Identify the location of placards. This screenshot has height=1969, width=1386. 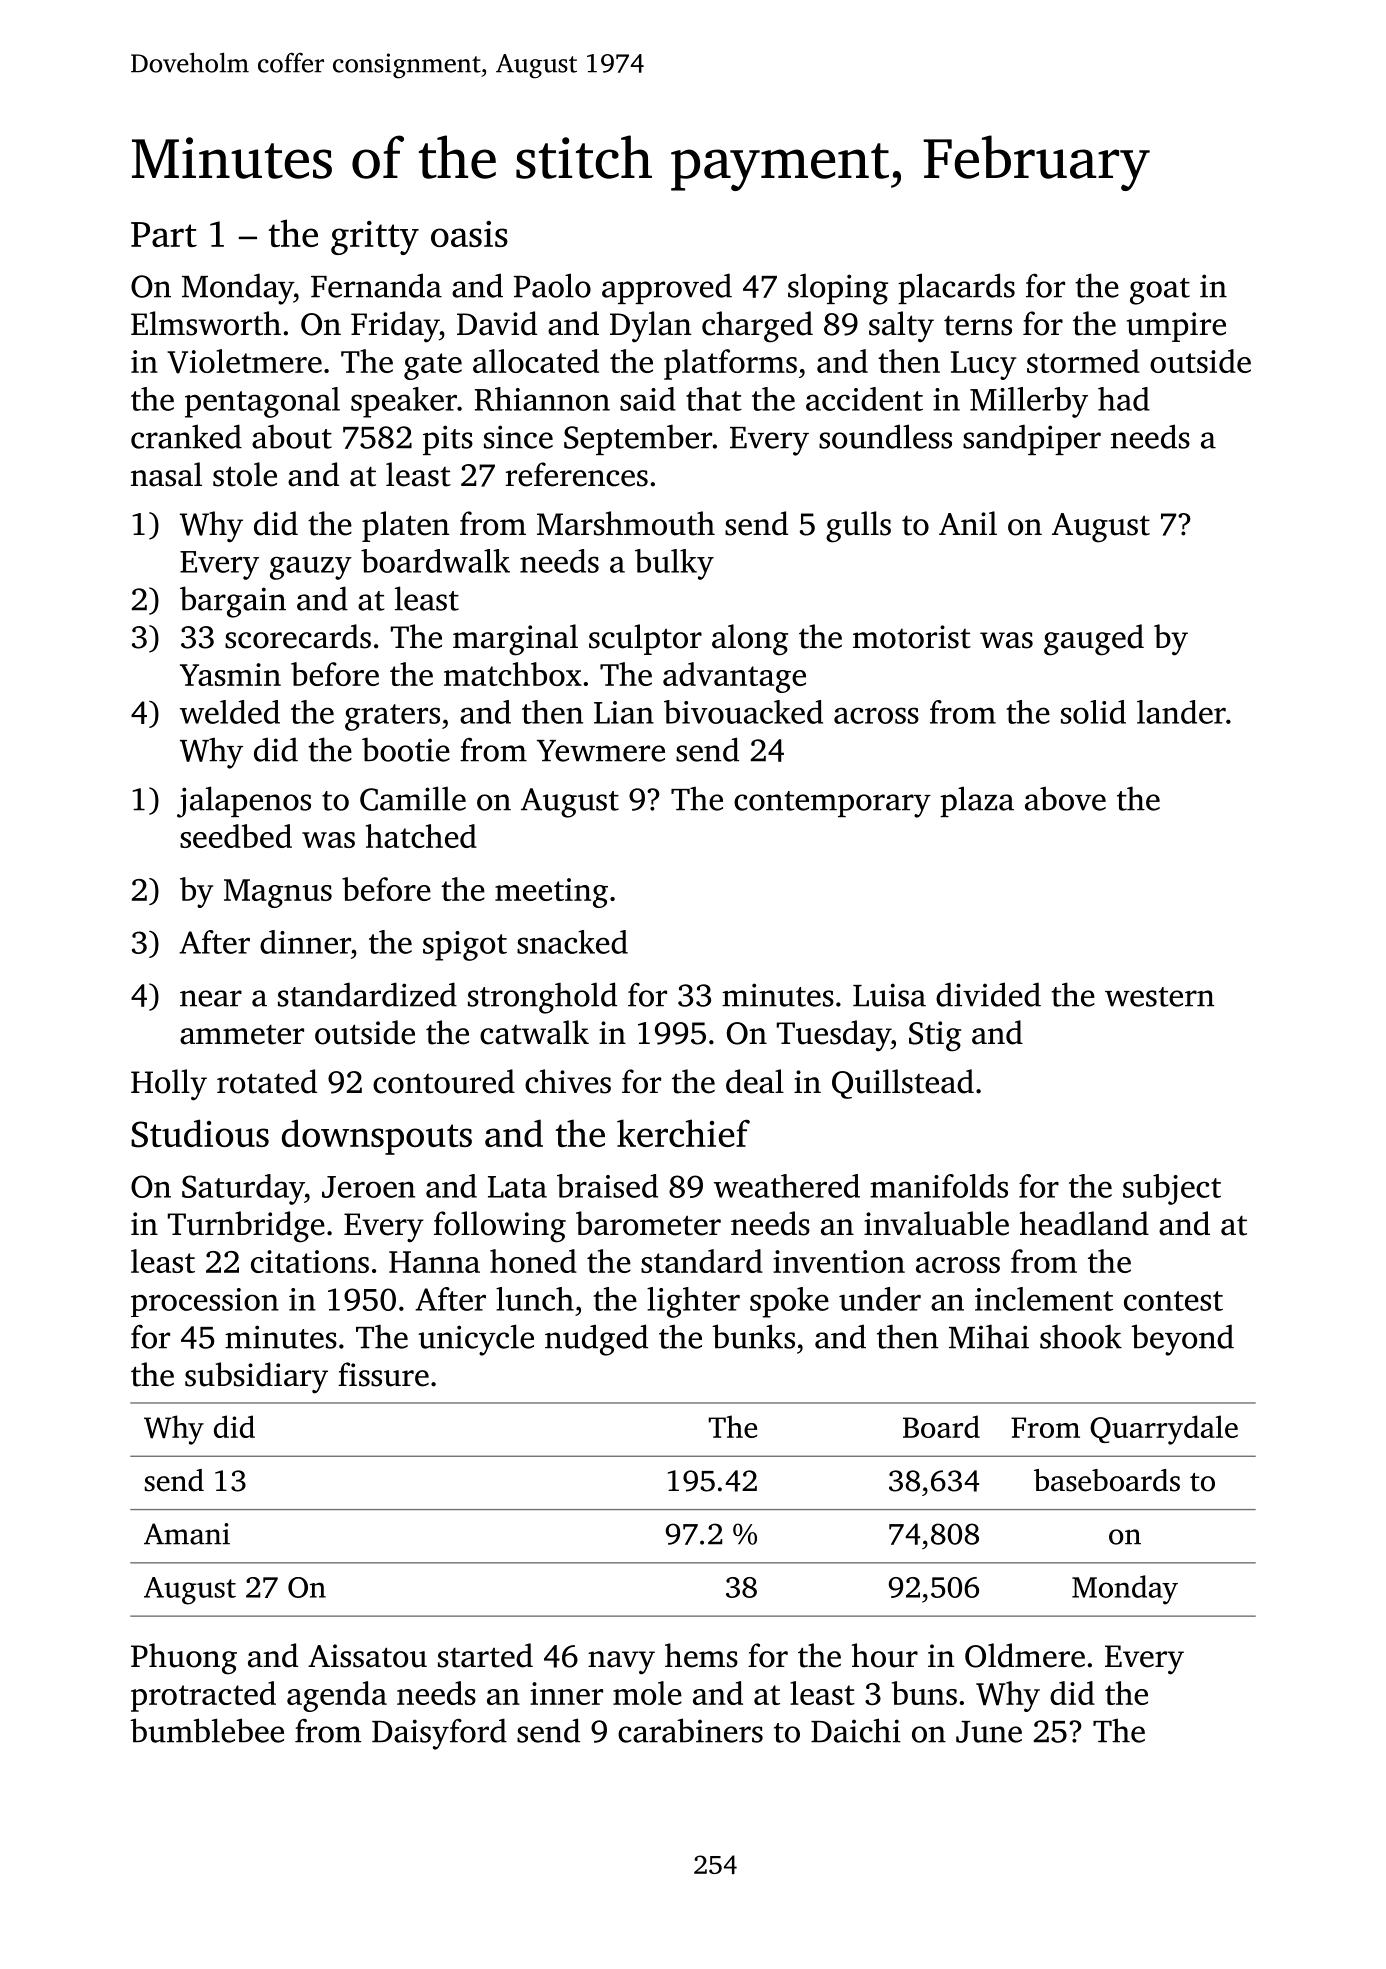
(956, 288).
